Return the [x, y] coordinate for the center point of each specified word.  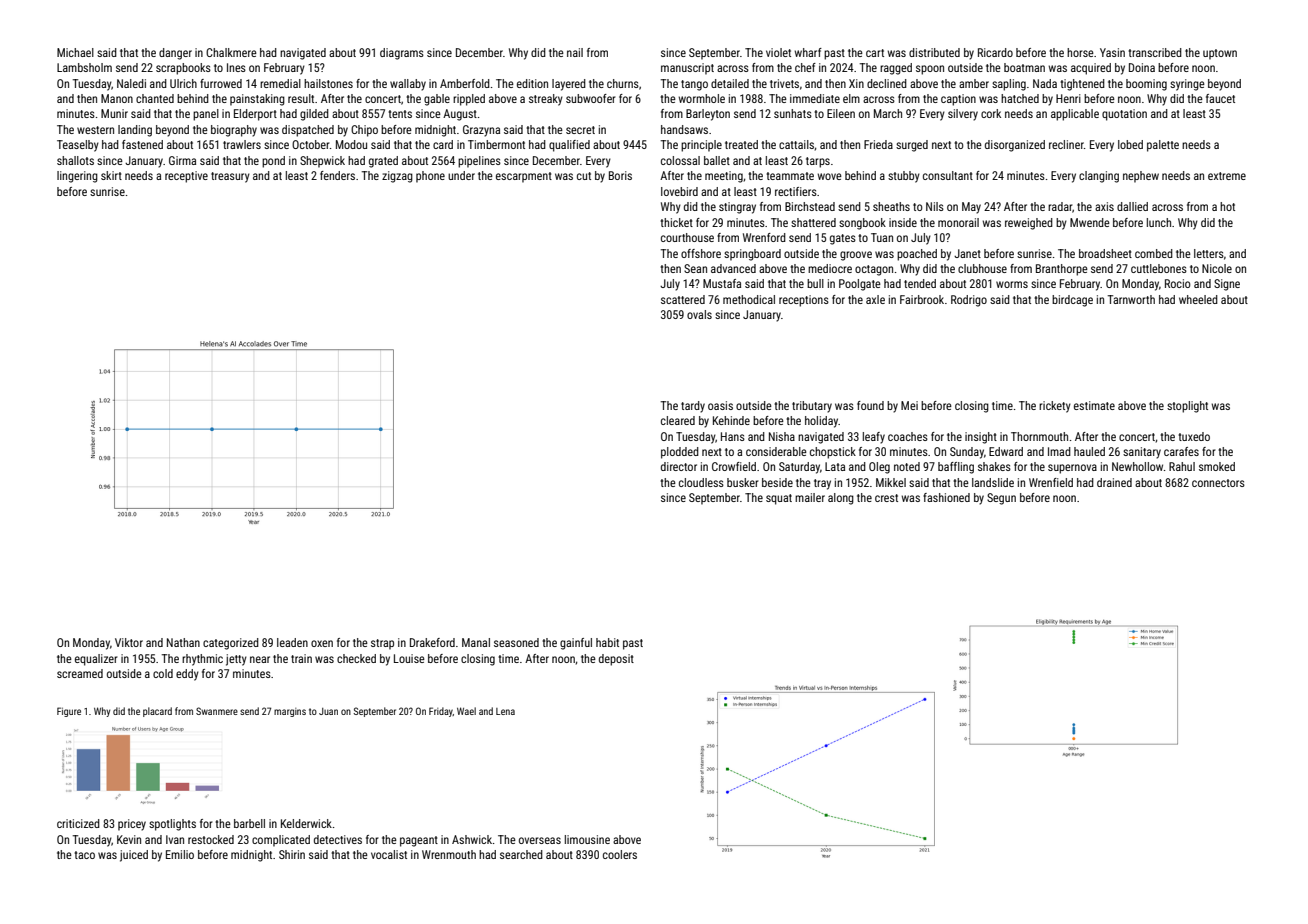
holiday [821, 422]
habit [607, 642]
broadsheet [1105, 253]
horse [1080, 52]
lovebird [679, 191]
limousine [587, 839]
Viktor [129, 642]
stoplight [1187, 407]
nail [575, 52]
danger [175, 54]
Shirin [292, 854]
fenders [337, 175]
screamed [80, 673]
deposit [616, 660]
